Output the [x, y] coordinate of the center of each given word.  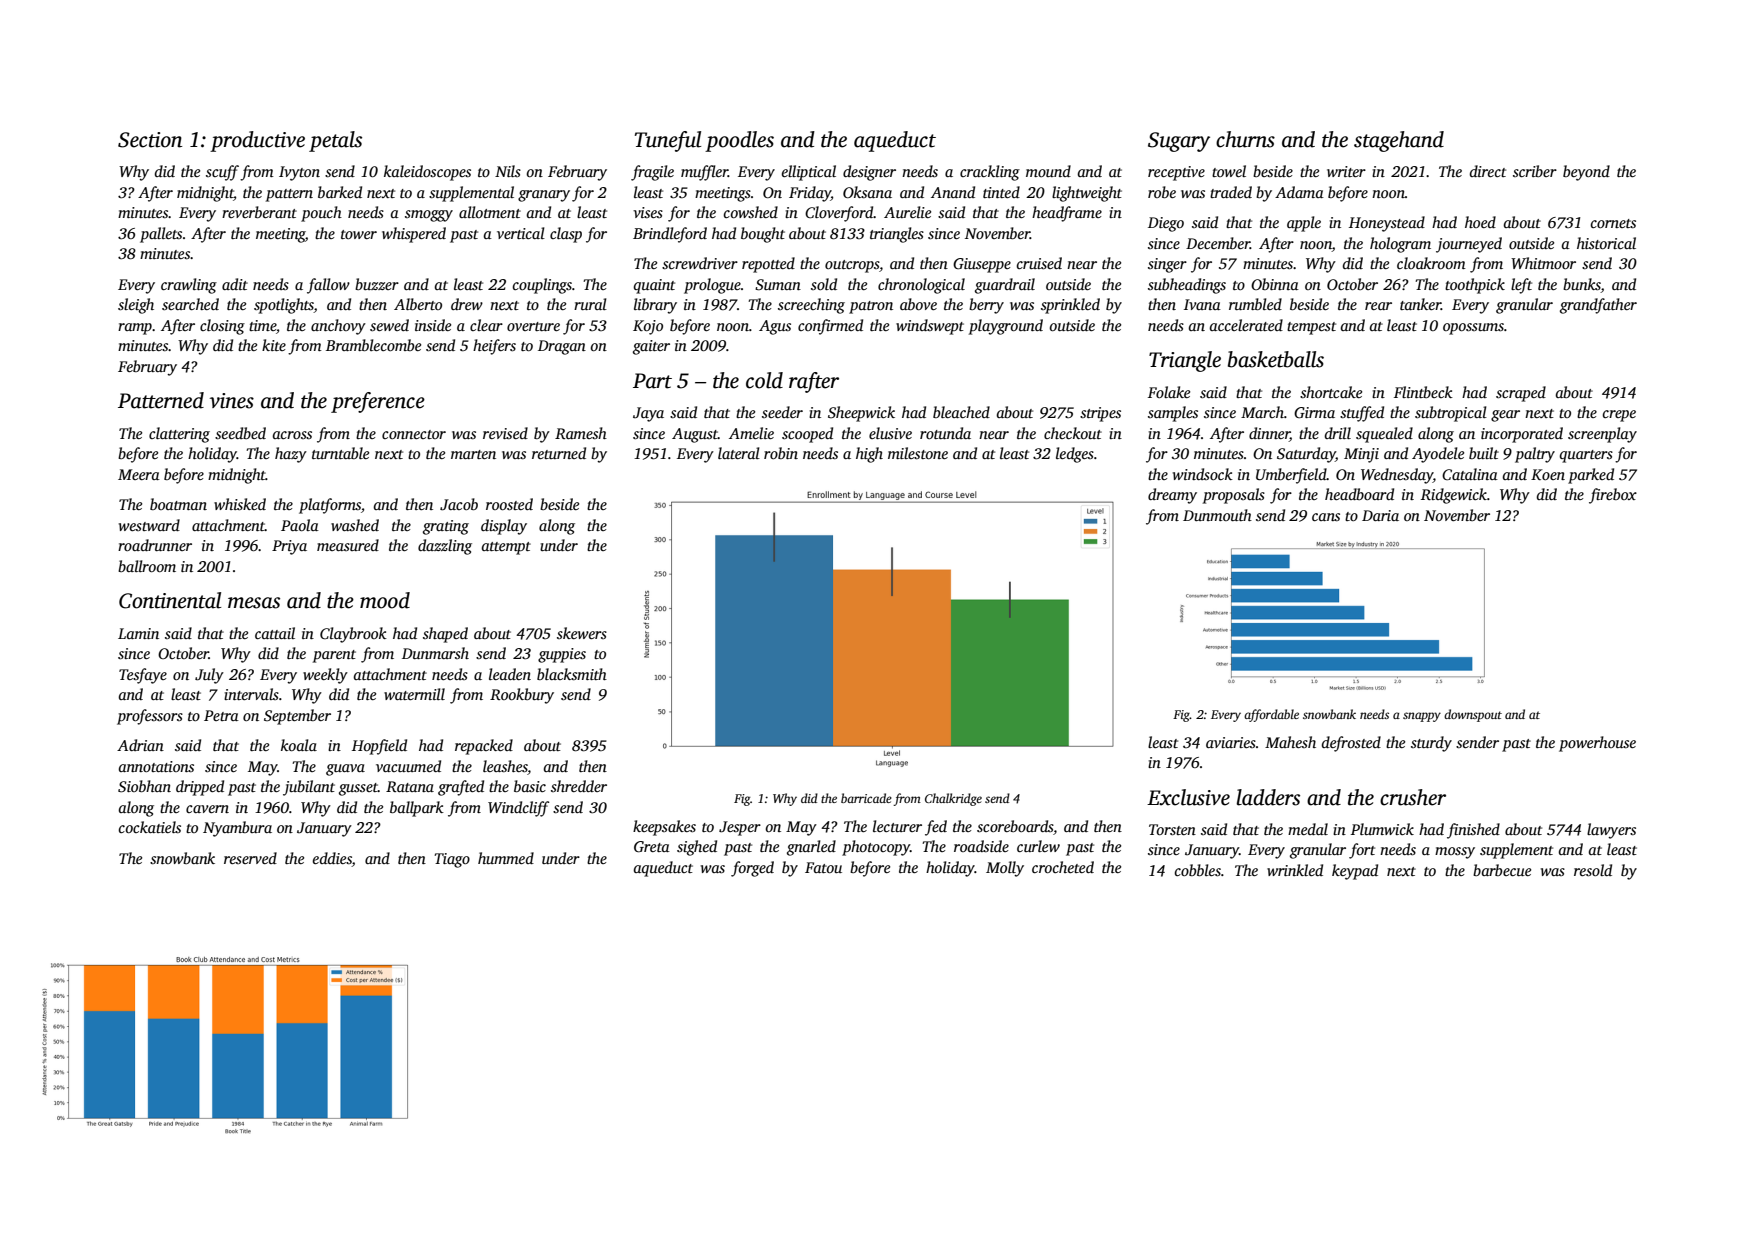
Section [150, 140]
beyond [1586, 173]
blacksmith [572, 674]
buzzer [377, 284]
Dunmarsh [435, 653]
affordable [1271, 715]
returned [559, 453]
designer [869, 173]
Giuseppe [982, 265]
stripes [1100, 414]
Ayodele [1438, 455]
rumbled [1255, 304]
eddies [332, 859]
